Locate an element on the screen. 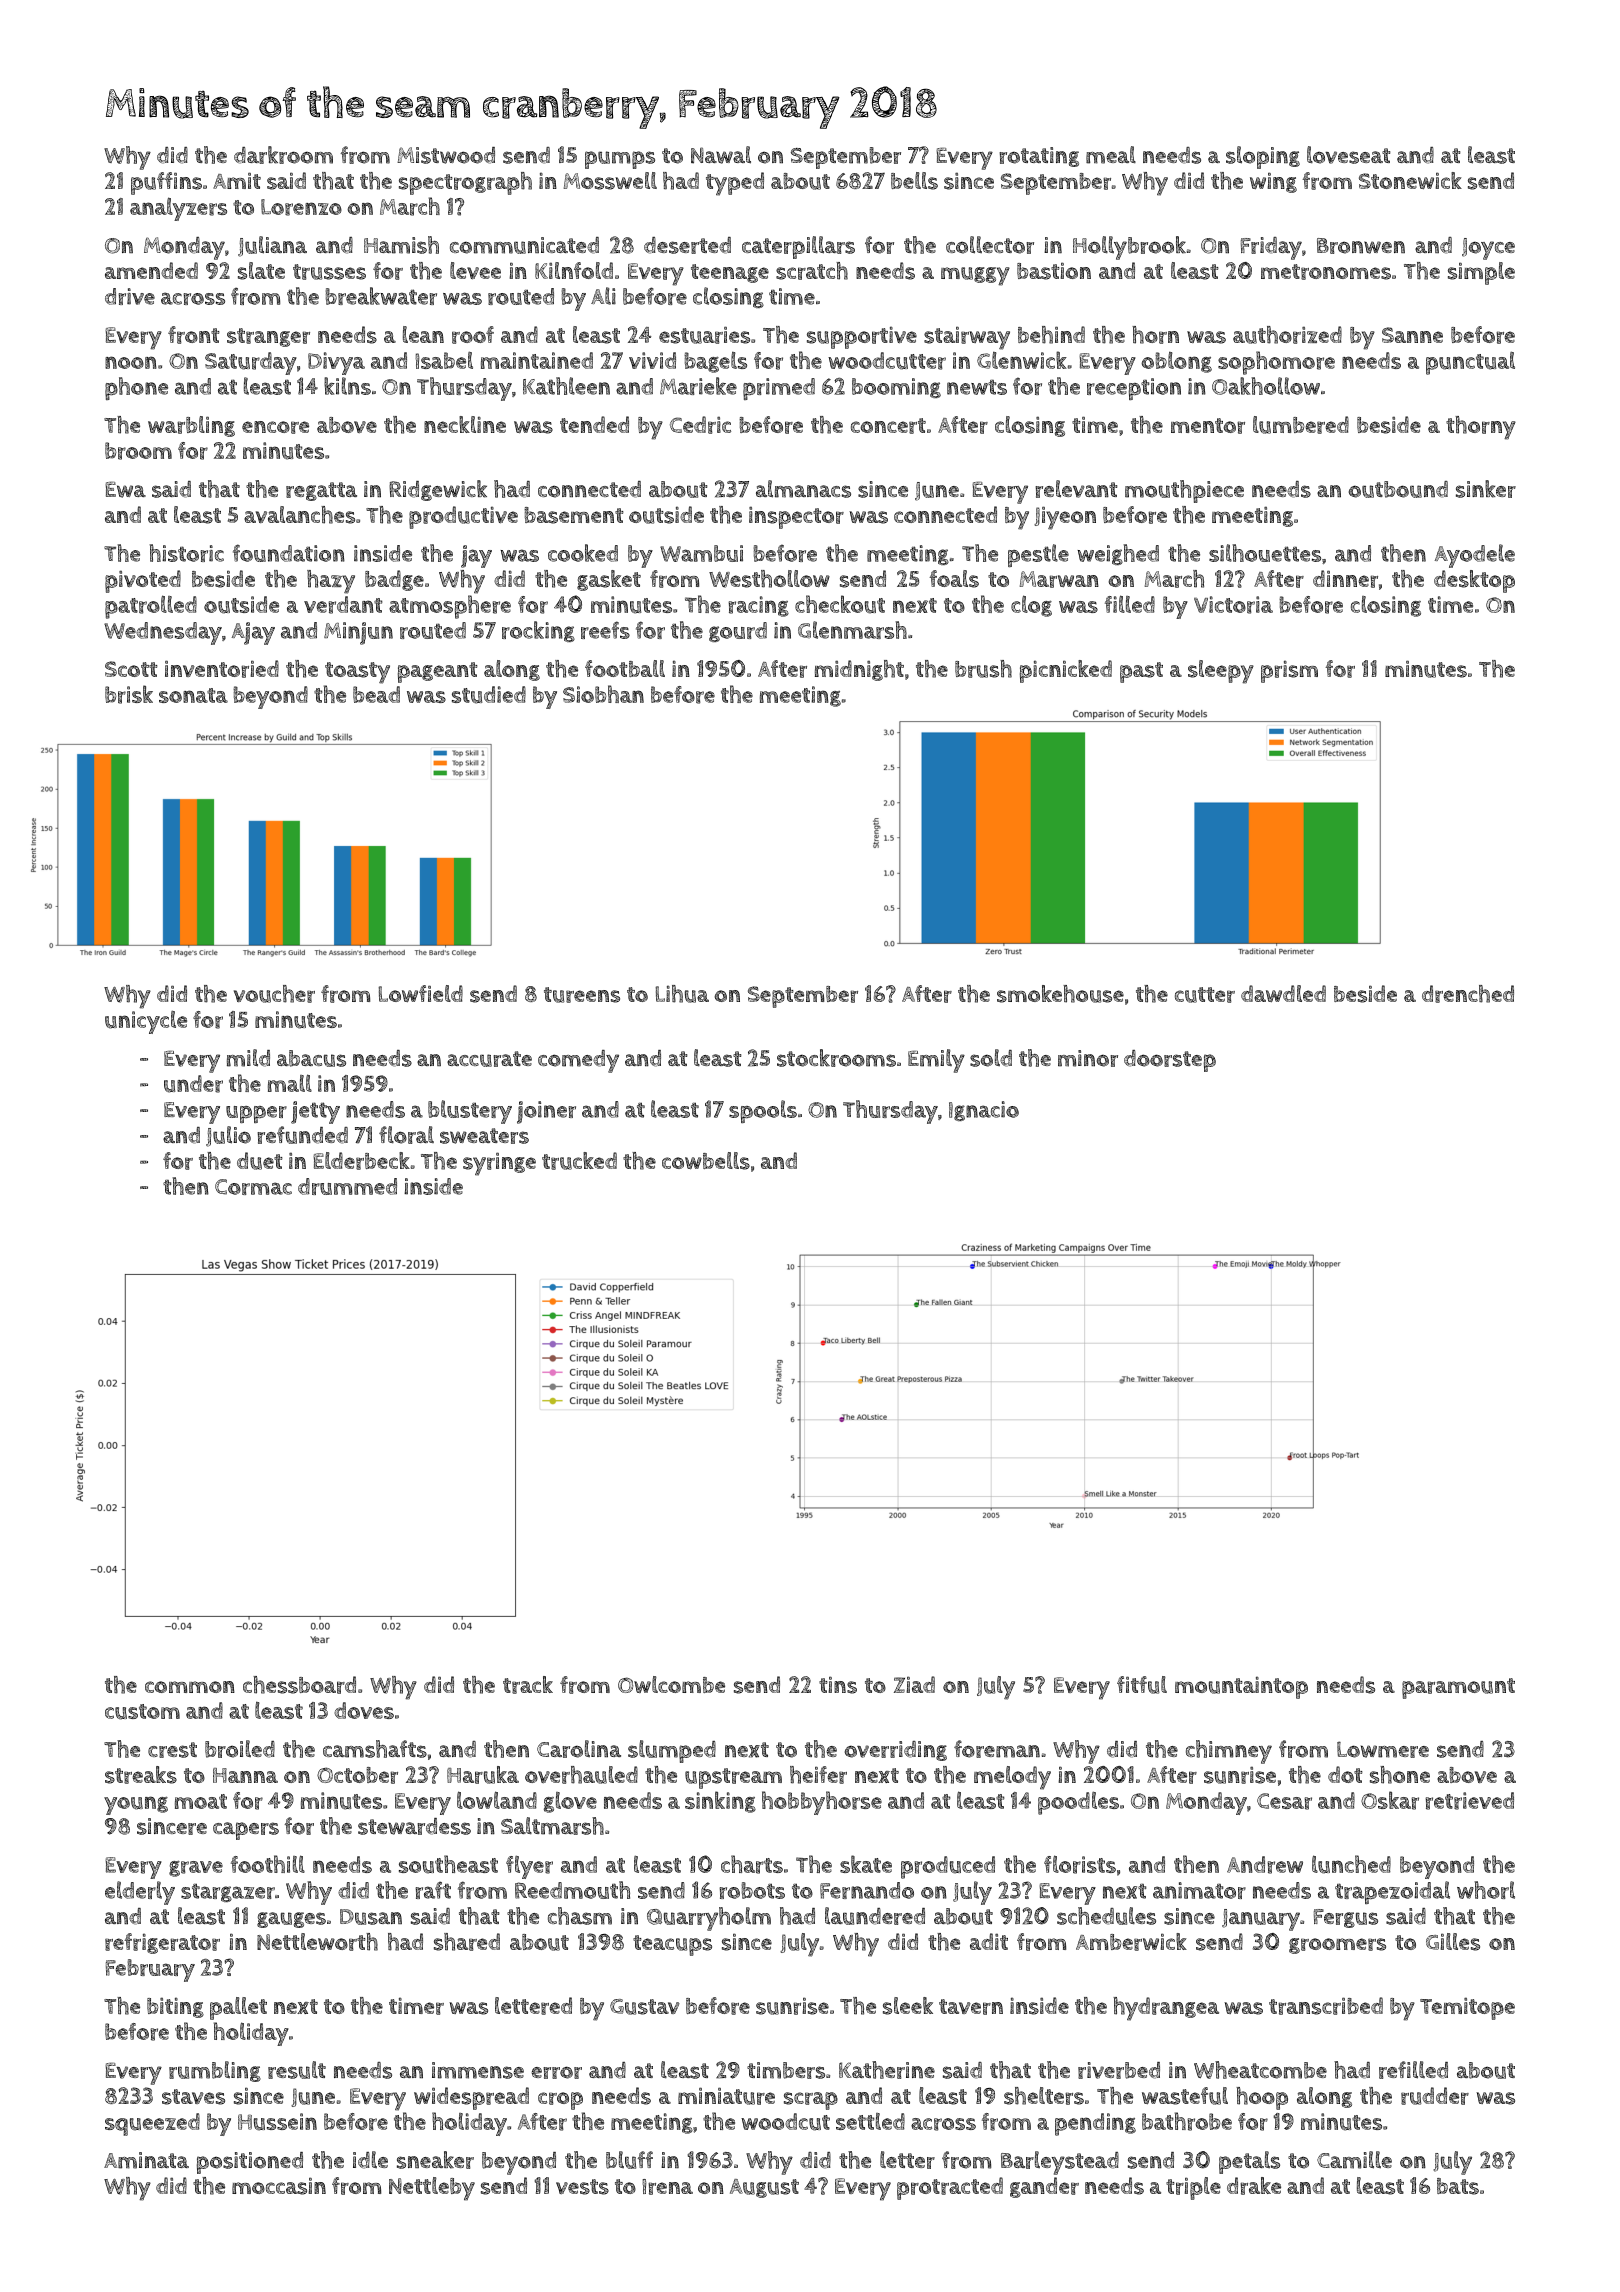 This screenshot has height=2292, width=1620. doorstep is located at coordinates (1170, 1061).
